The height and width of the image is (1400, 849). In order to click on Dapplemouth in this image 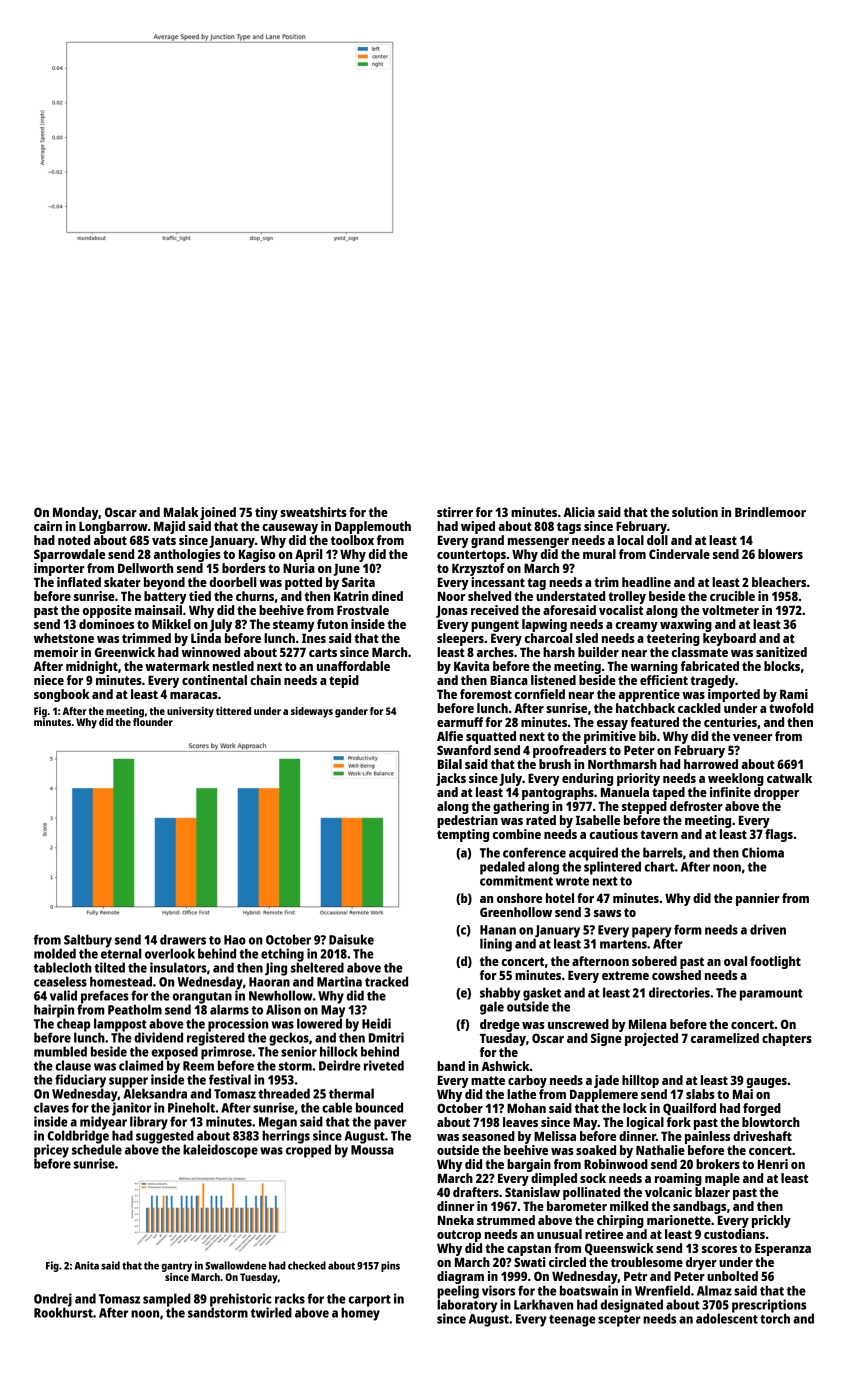, I will do `click(373, 527)`.
